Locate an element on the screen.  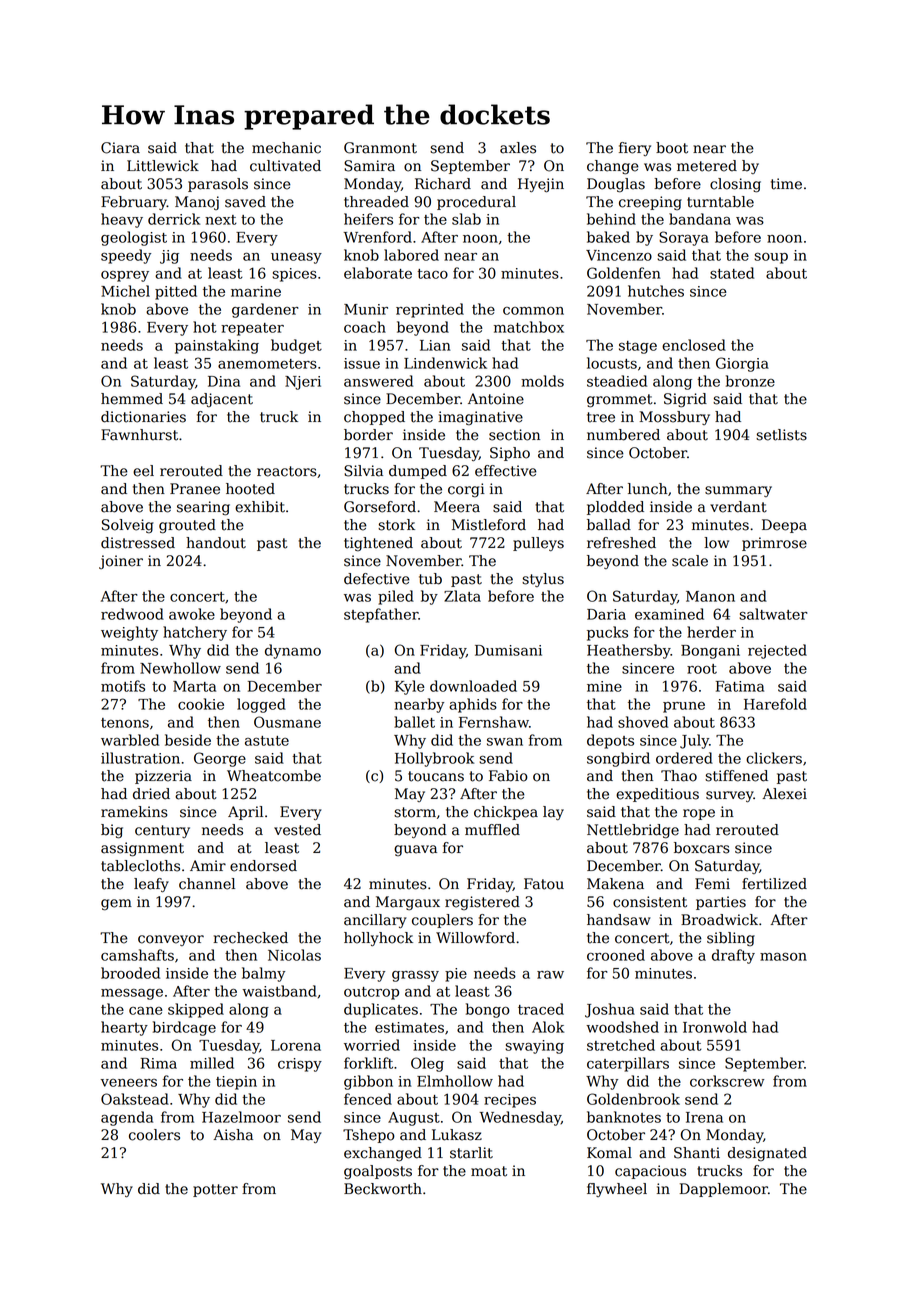
Ironwold is located at coordinates (715, 1027).
